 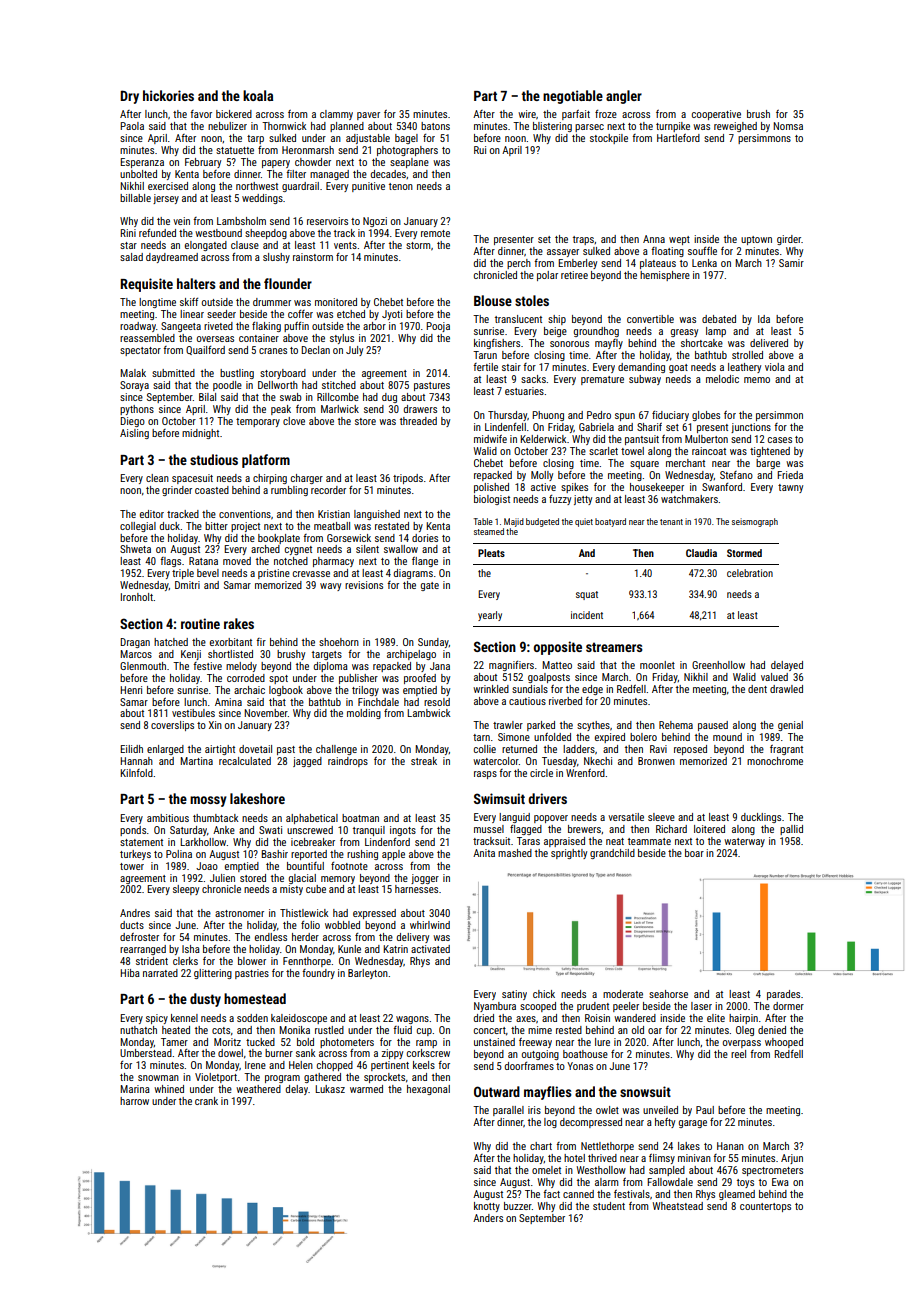 What do you see at coordinates (786, 689) in the screenshot?
I see `drawled` at bounding box center [786, 689].
